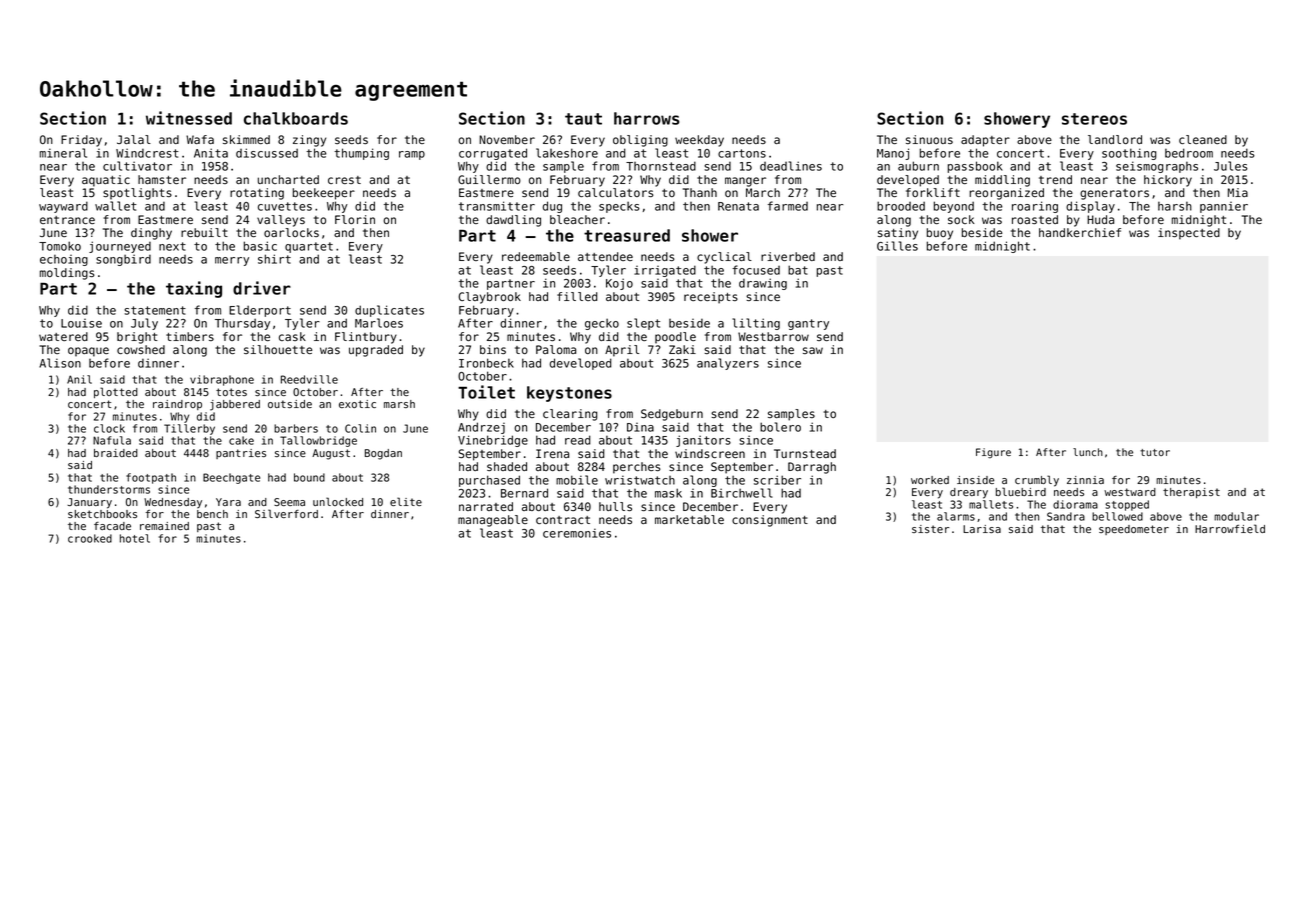 The width and height of the image is (1308, 924). I want to click on hotel, so click(135, 538).
